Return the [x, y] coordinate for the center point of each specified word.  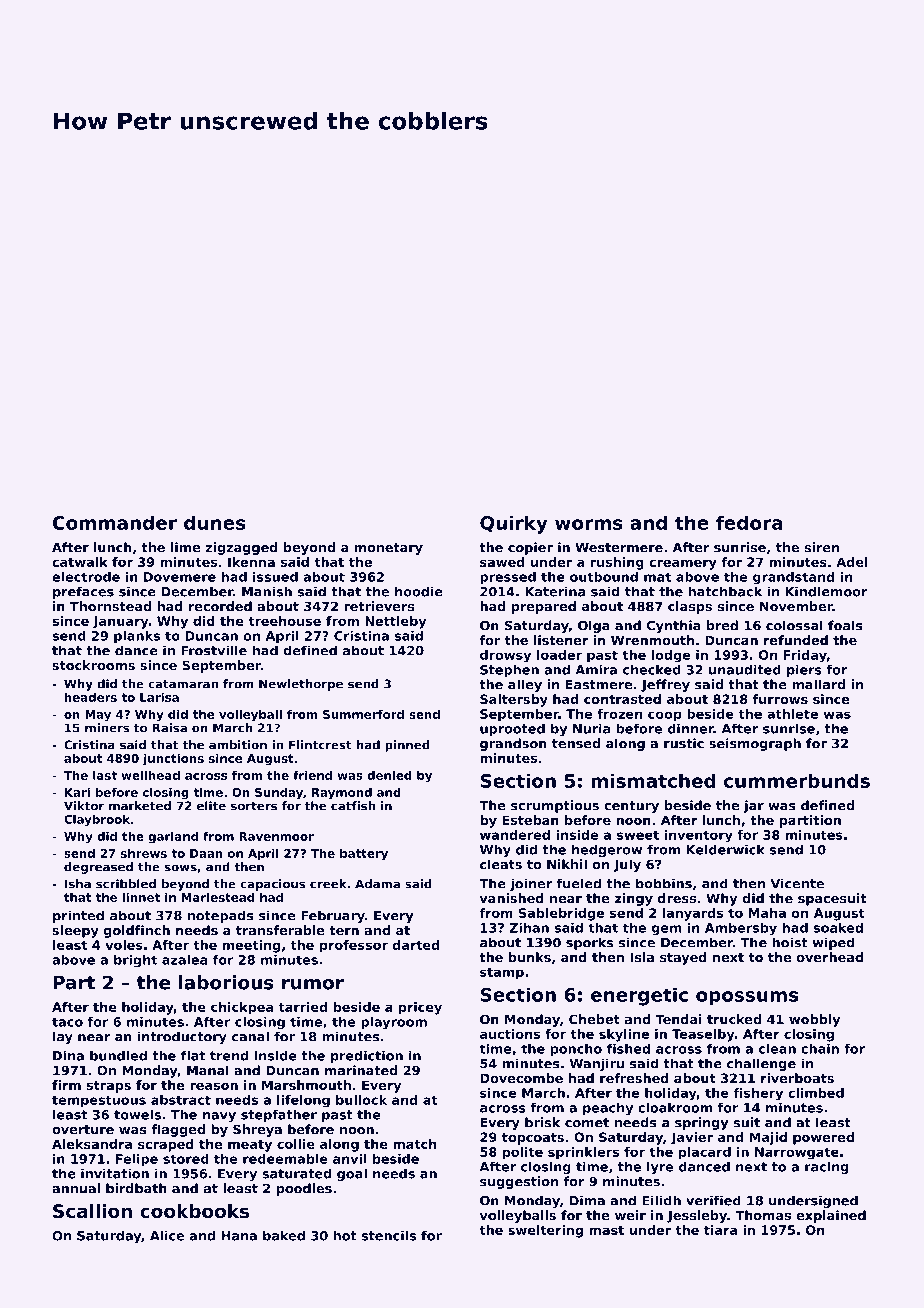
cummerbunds [797, 780]
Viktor [84, 806]
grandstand [793, 578]
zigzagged [242, 548]
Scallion [92, 1210]
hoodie [419, 591]
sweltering [545, 1231]
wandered [515, 835]
